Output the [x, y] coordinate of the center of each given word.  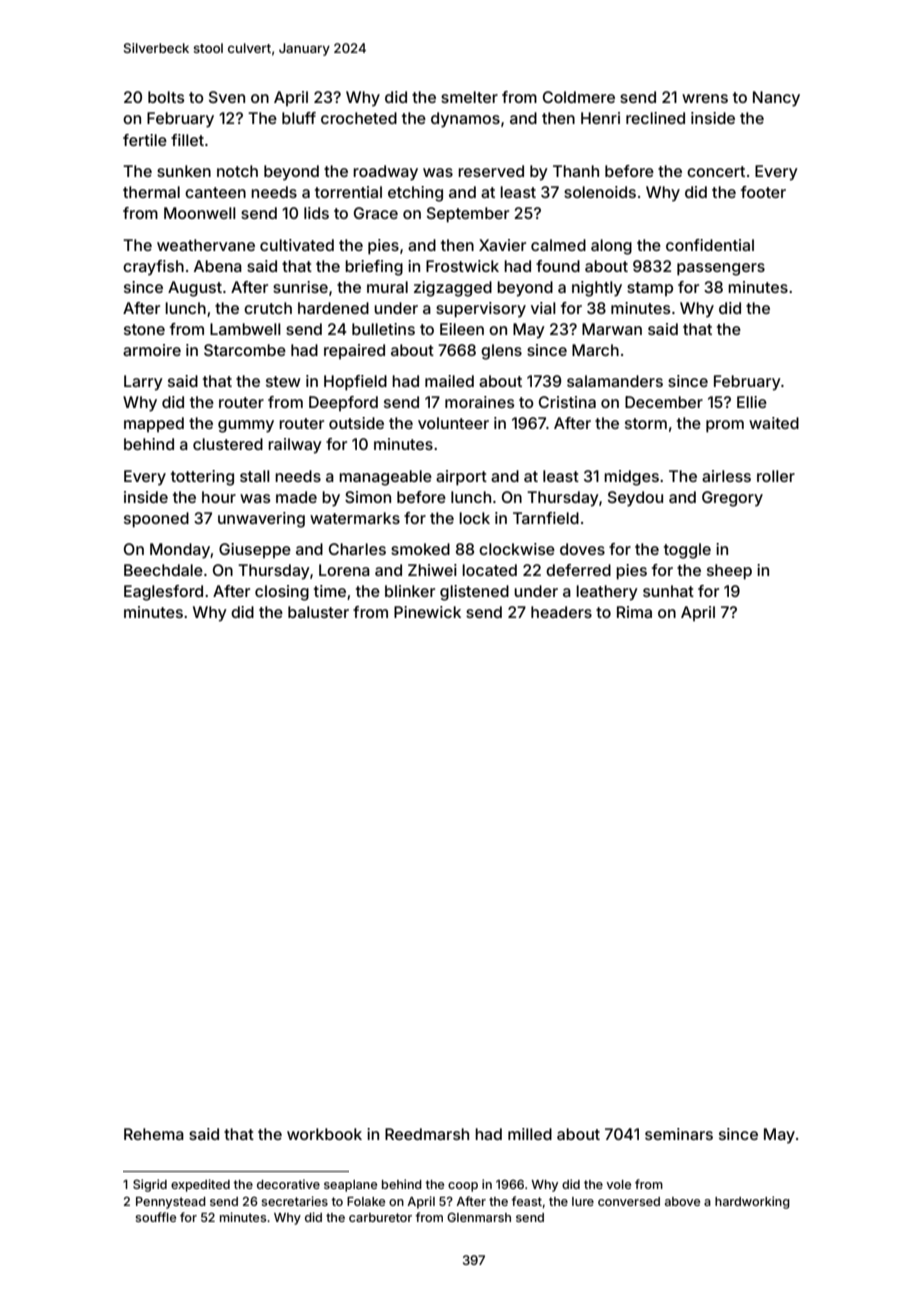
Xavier [502, 245]
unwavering [261, 520]
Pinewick [427, 612]
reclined [655, 118]
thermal [151, 192]
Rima [634, 612]
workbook [324, 1134]
